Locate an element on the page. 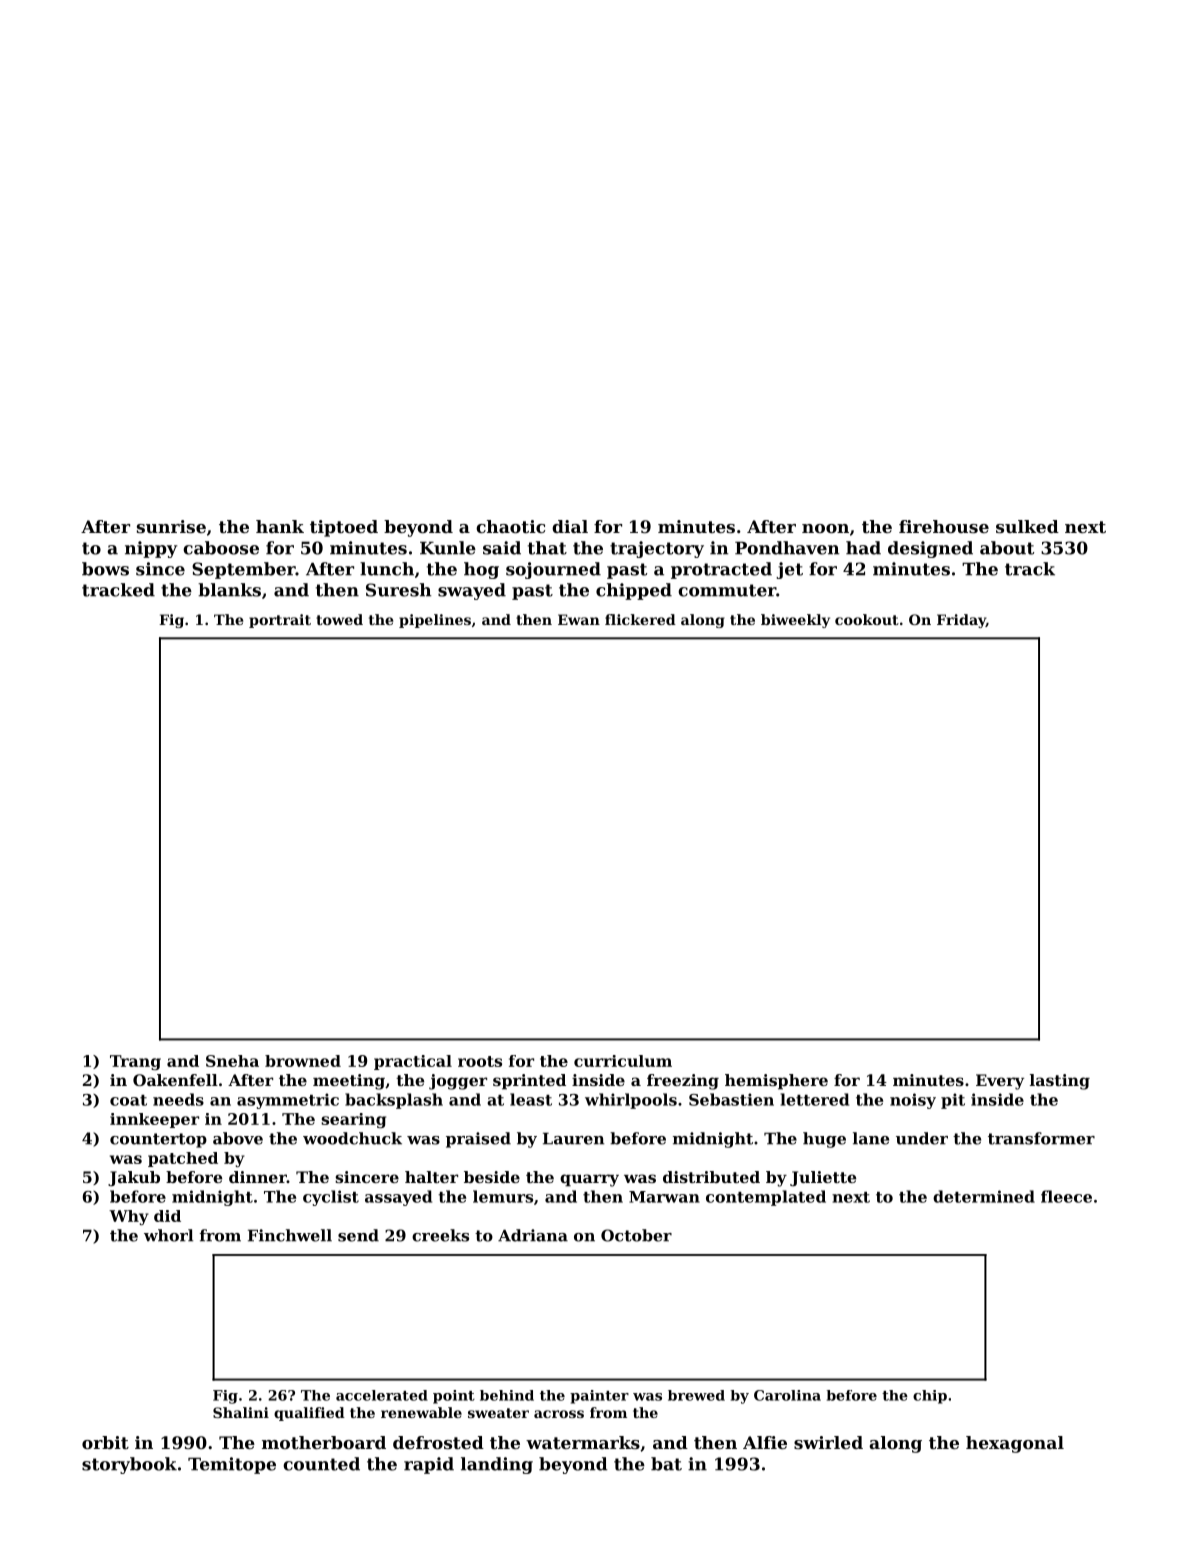  chaotic is located at coordinates (510, 526).
